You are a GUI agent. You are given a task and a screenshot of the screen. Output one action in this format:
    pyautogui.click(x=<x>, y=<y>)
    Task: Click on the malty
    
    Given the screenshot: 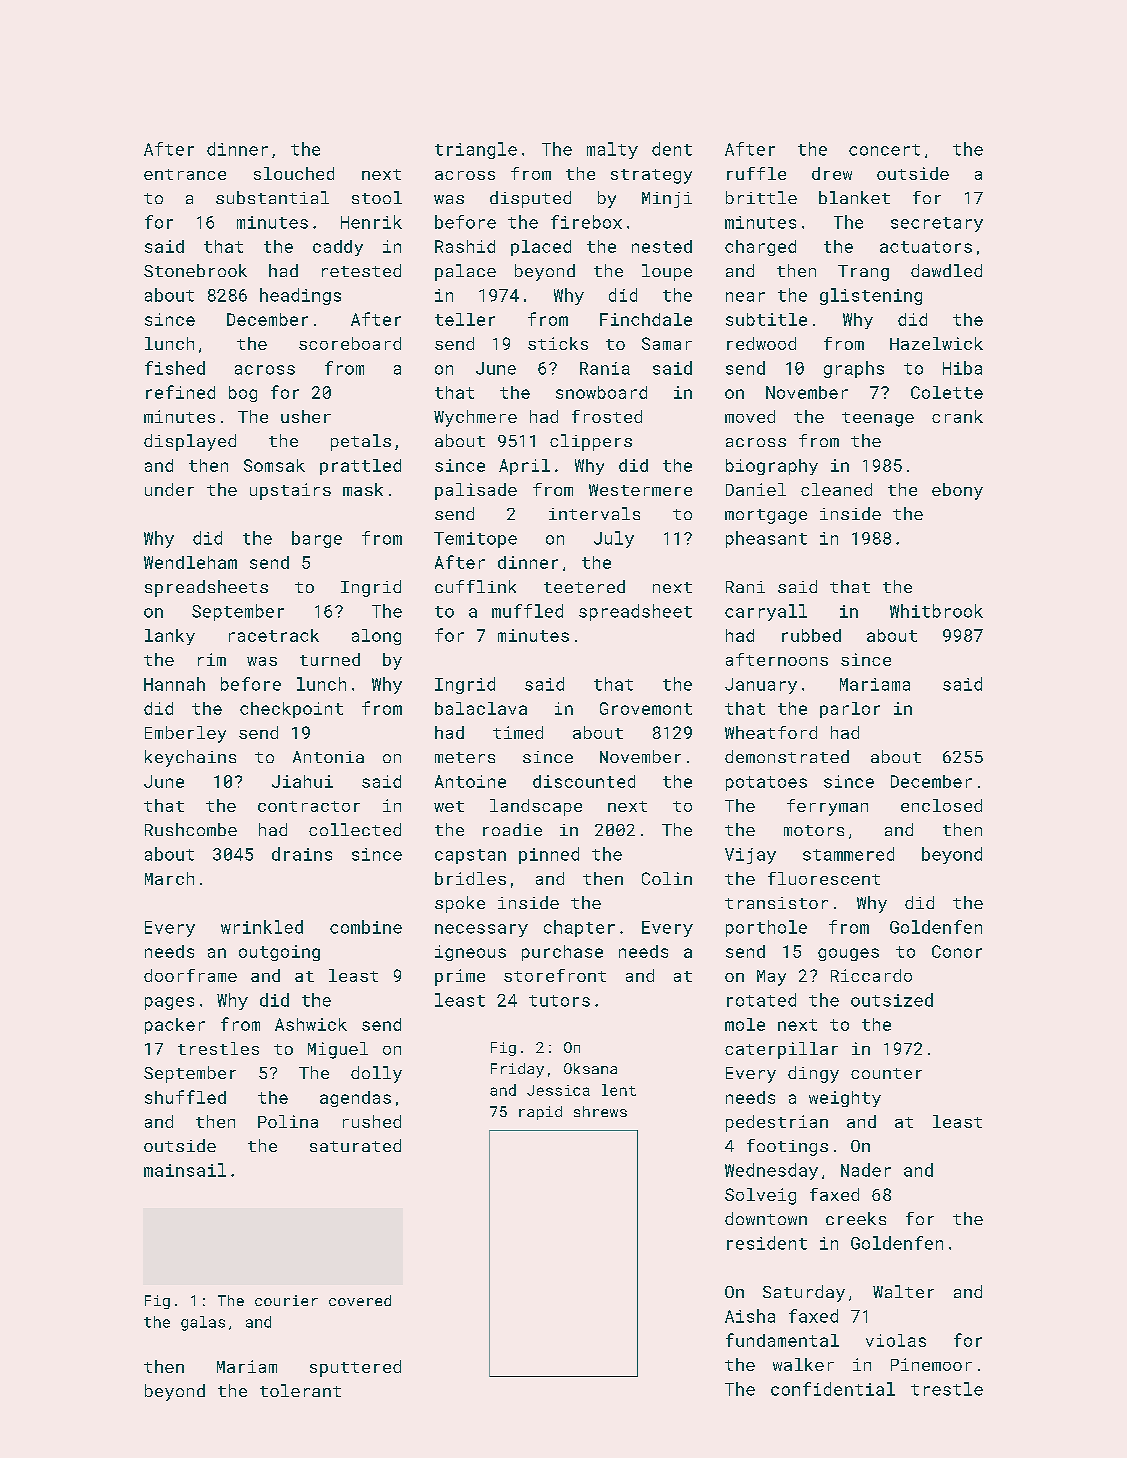 What is the action you would take?
    pyautogui.click(x=612, y=150)
